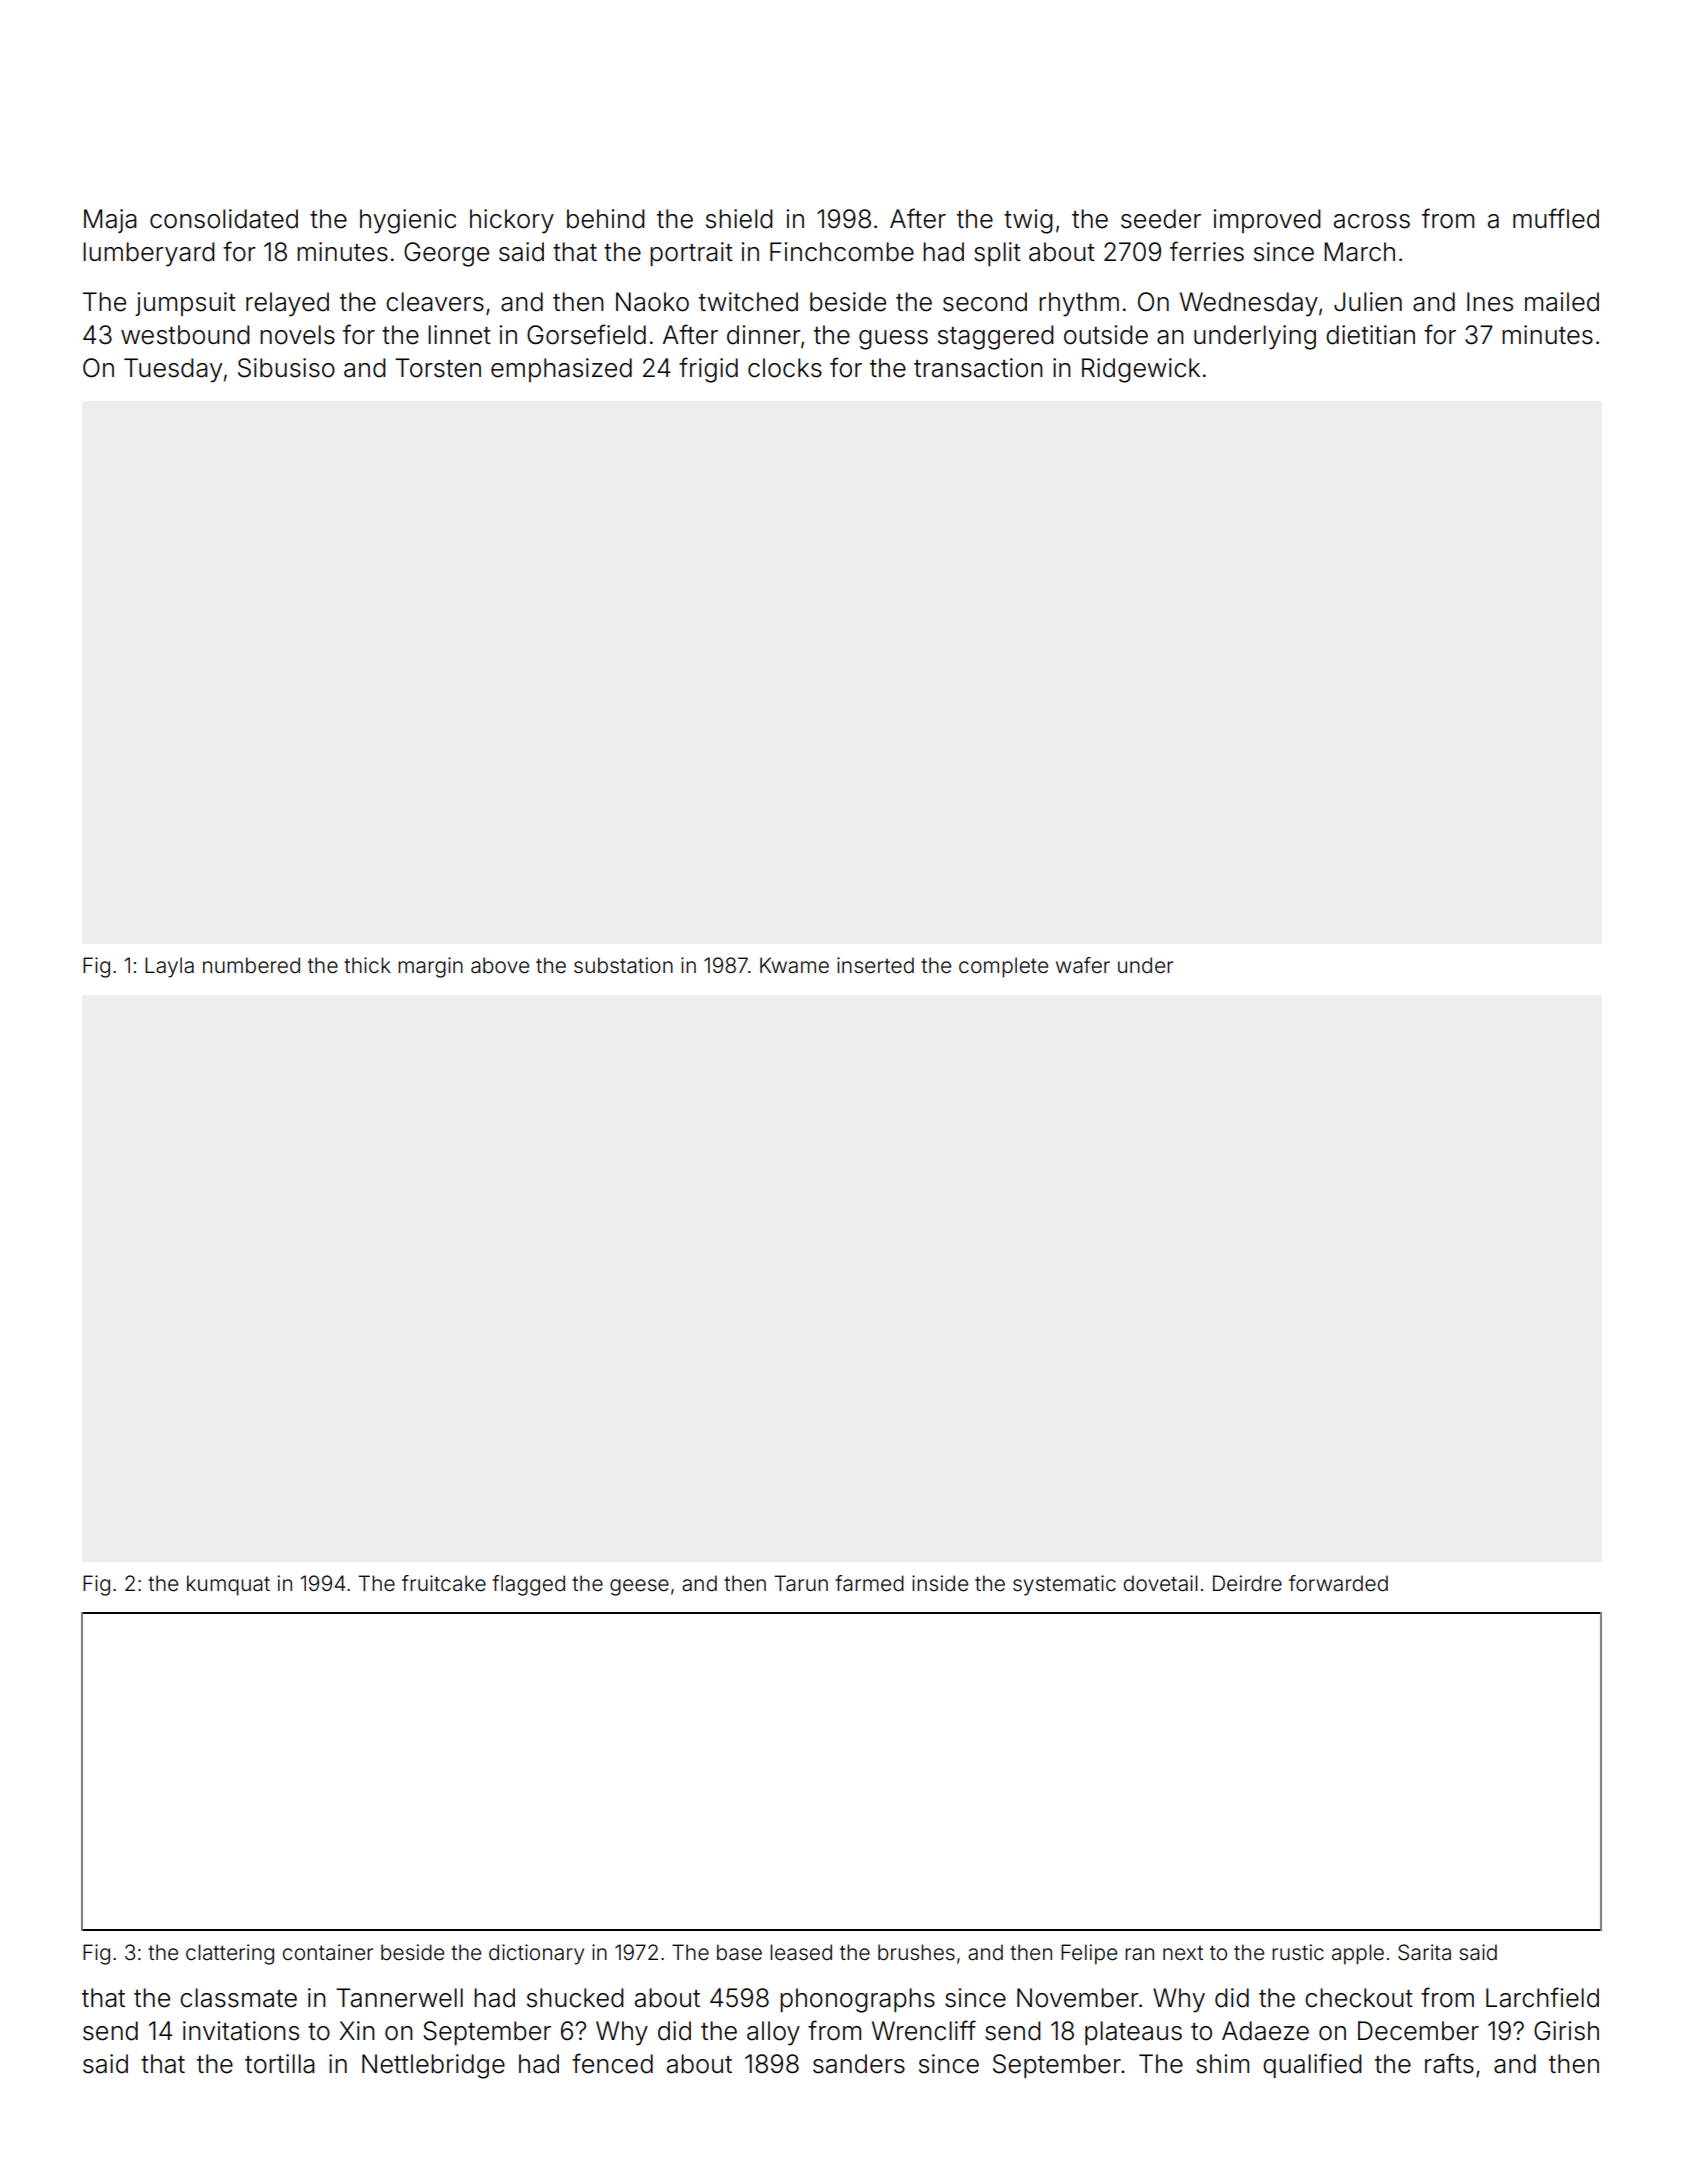 The width and height of the screenshot is (1683, 2178). What do you see at coordinates (623, 965) in the screenshot?
I see `substation` at bounding box center [623, 965].
